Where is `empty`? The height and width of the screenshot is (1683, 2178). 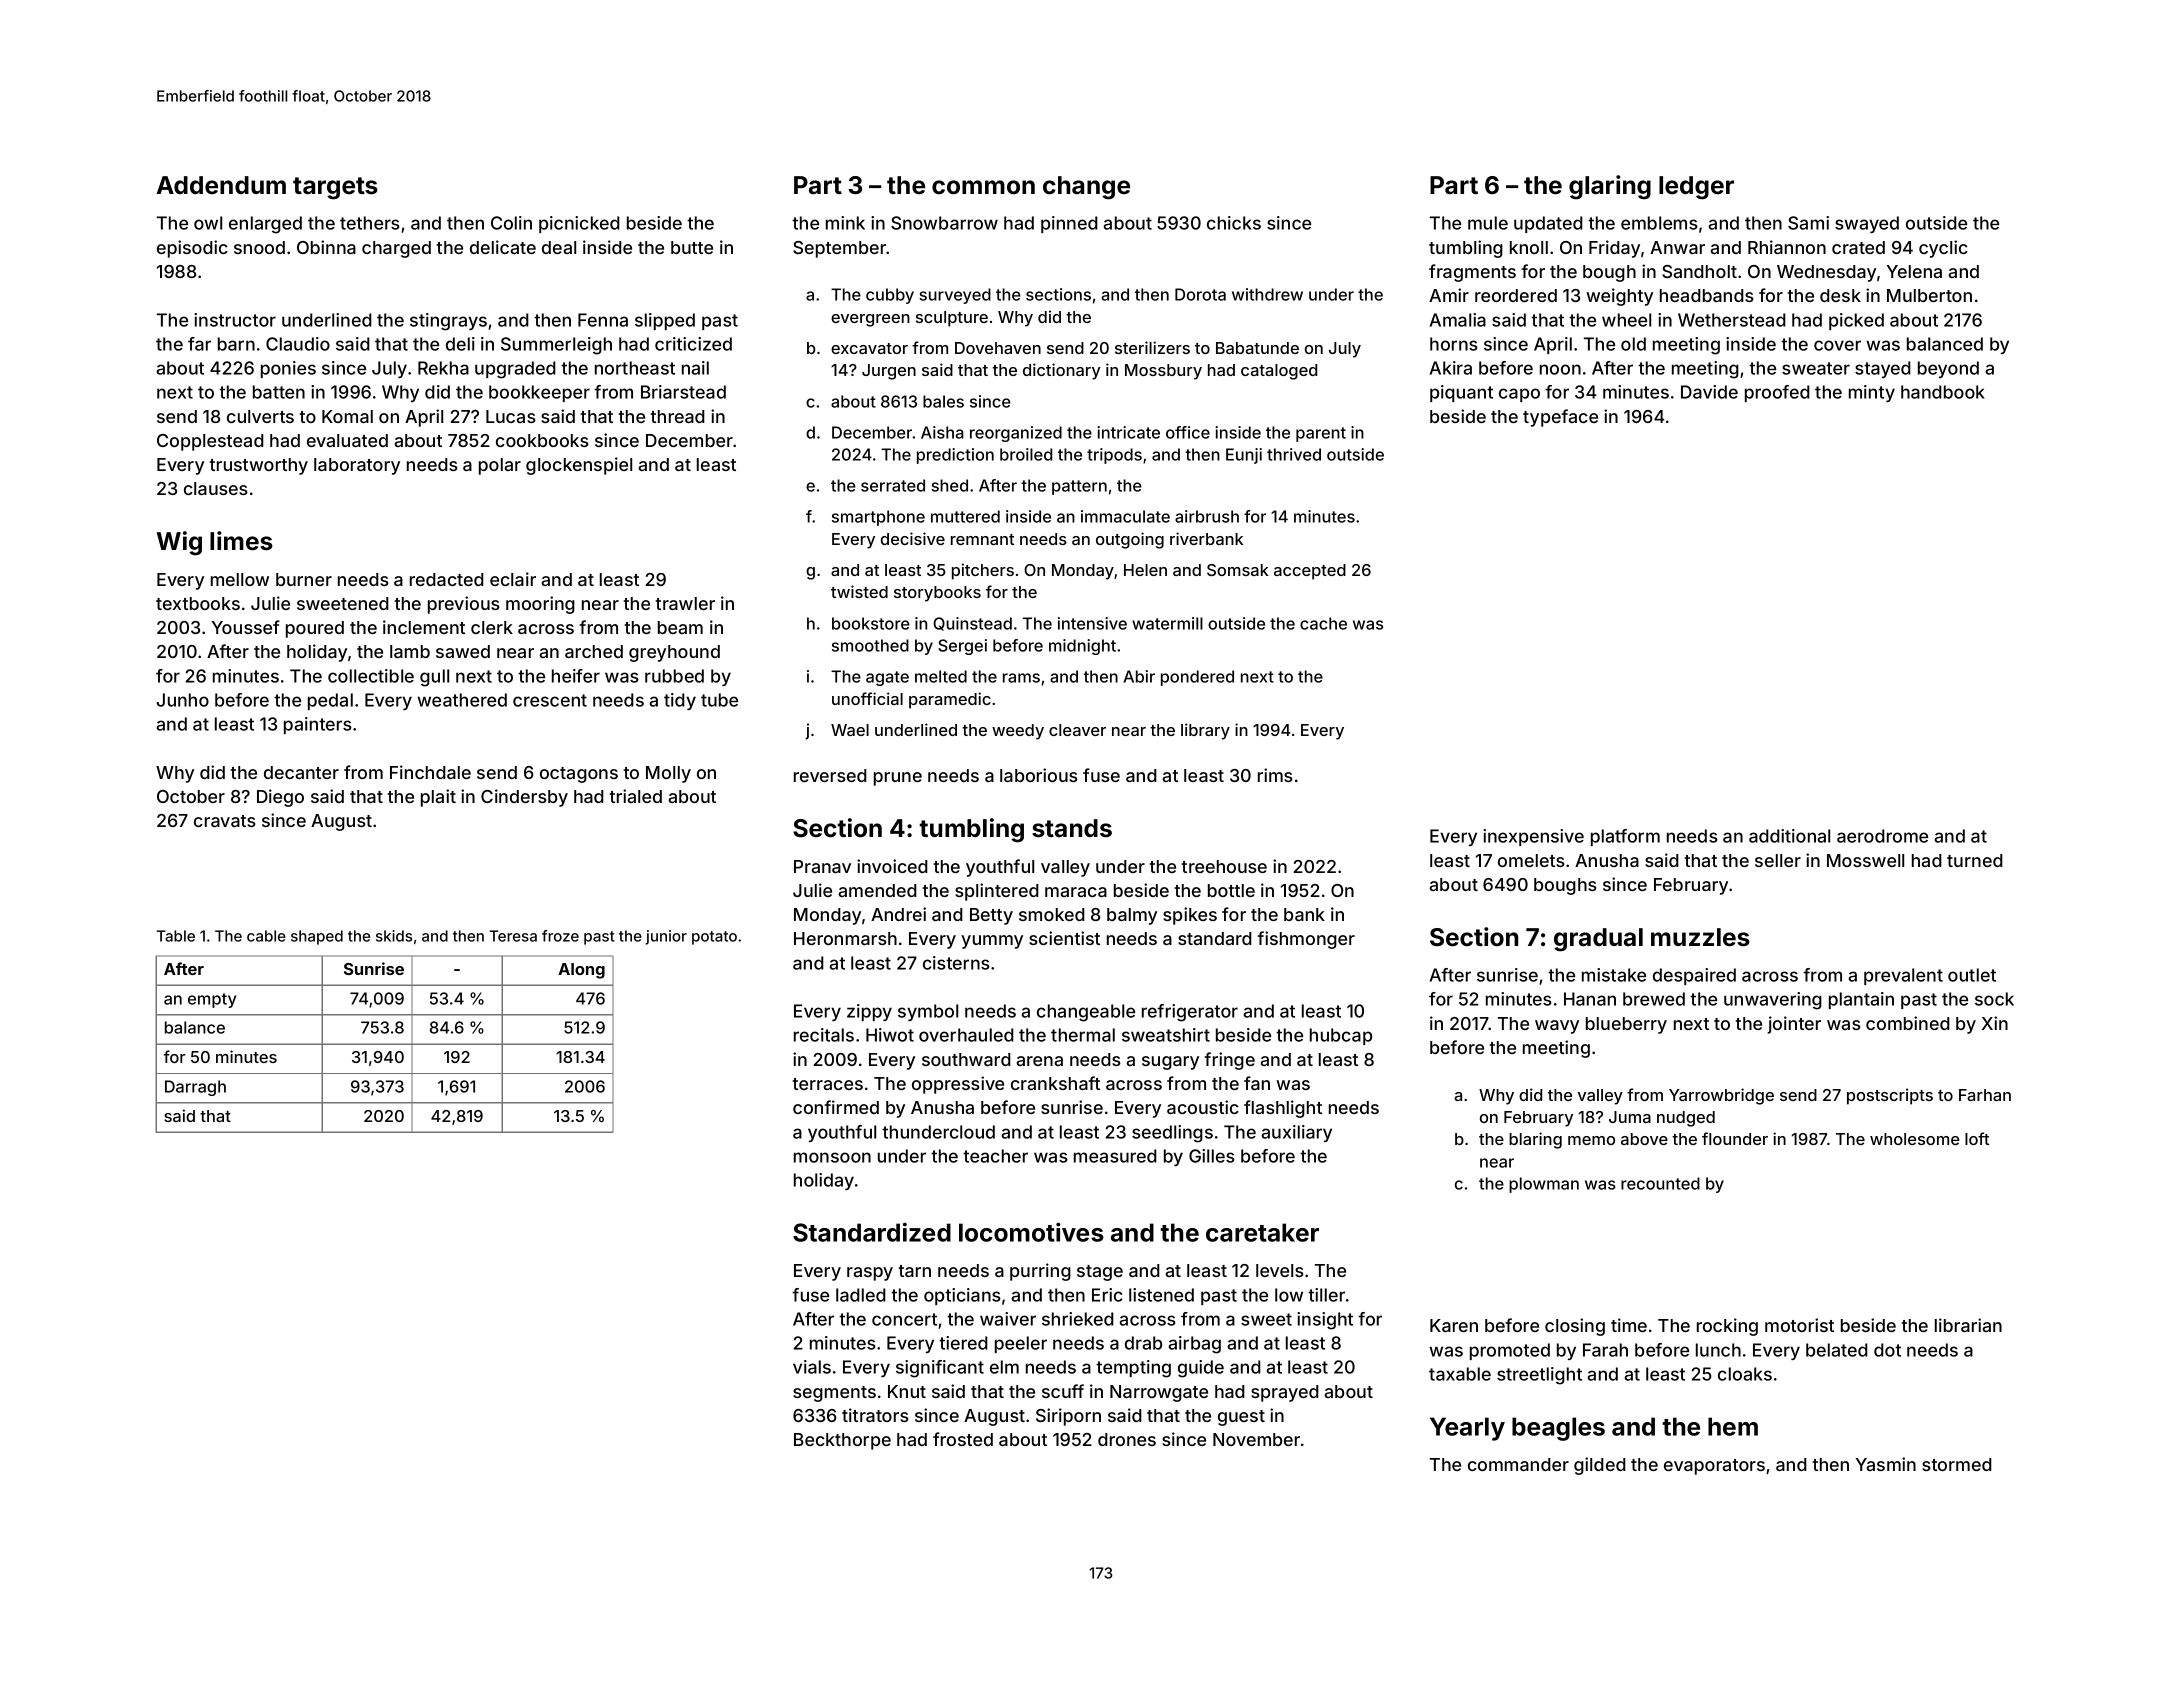 empty is located at coordinates (212, 1000).
